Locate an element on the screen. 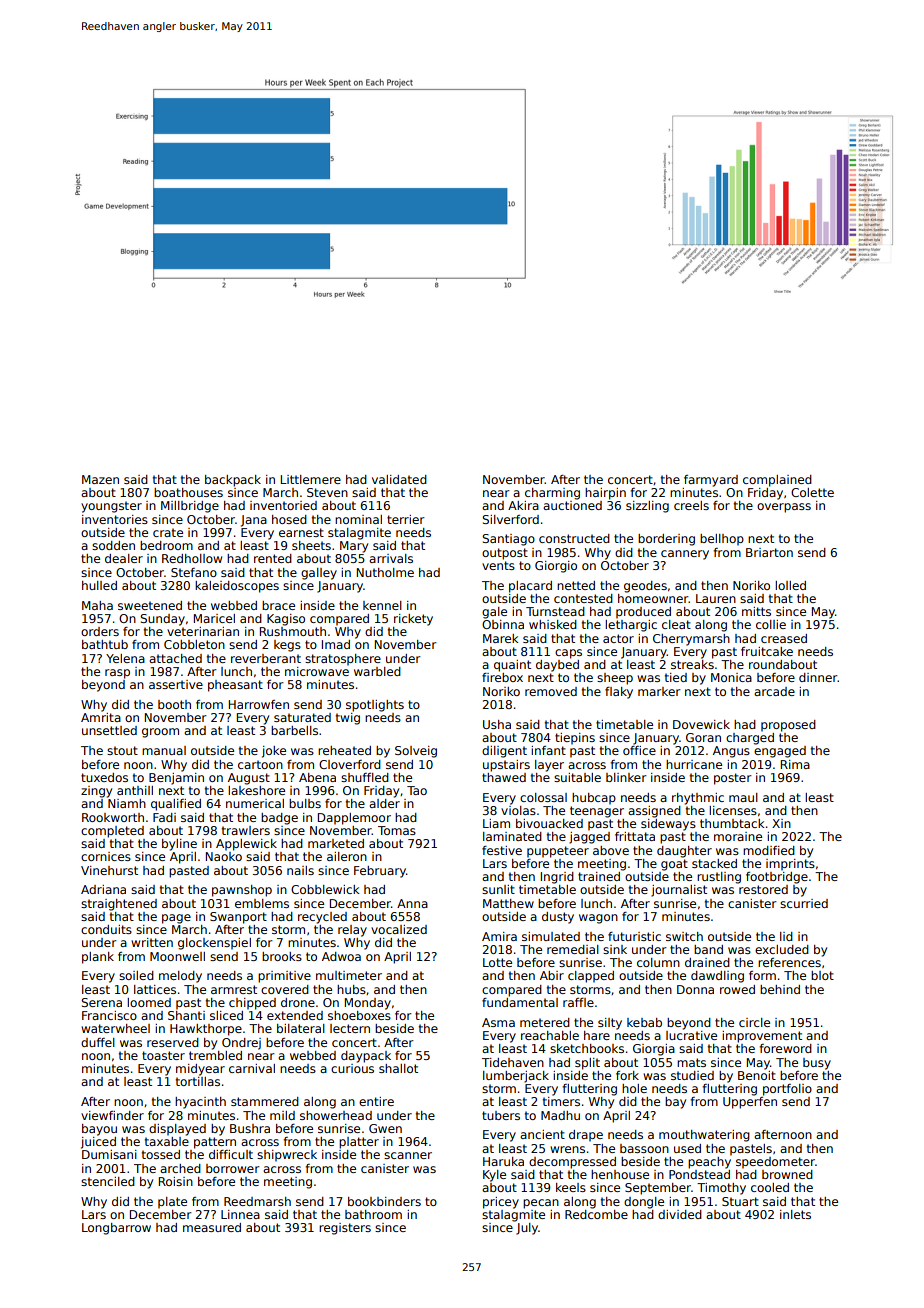  quaint is located at coordinates (512, 666).
